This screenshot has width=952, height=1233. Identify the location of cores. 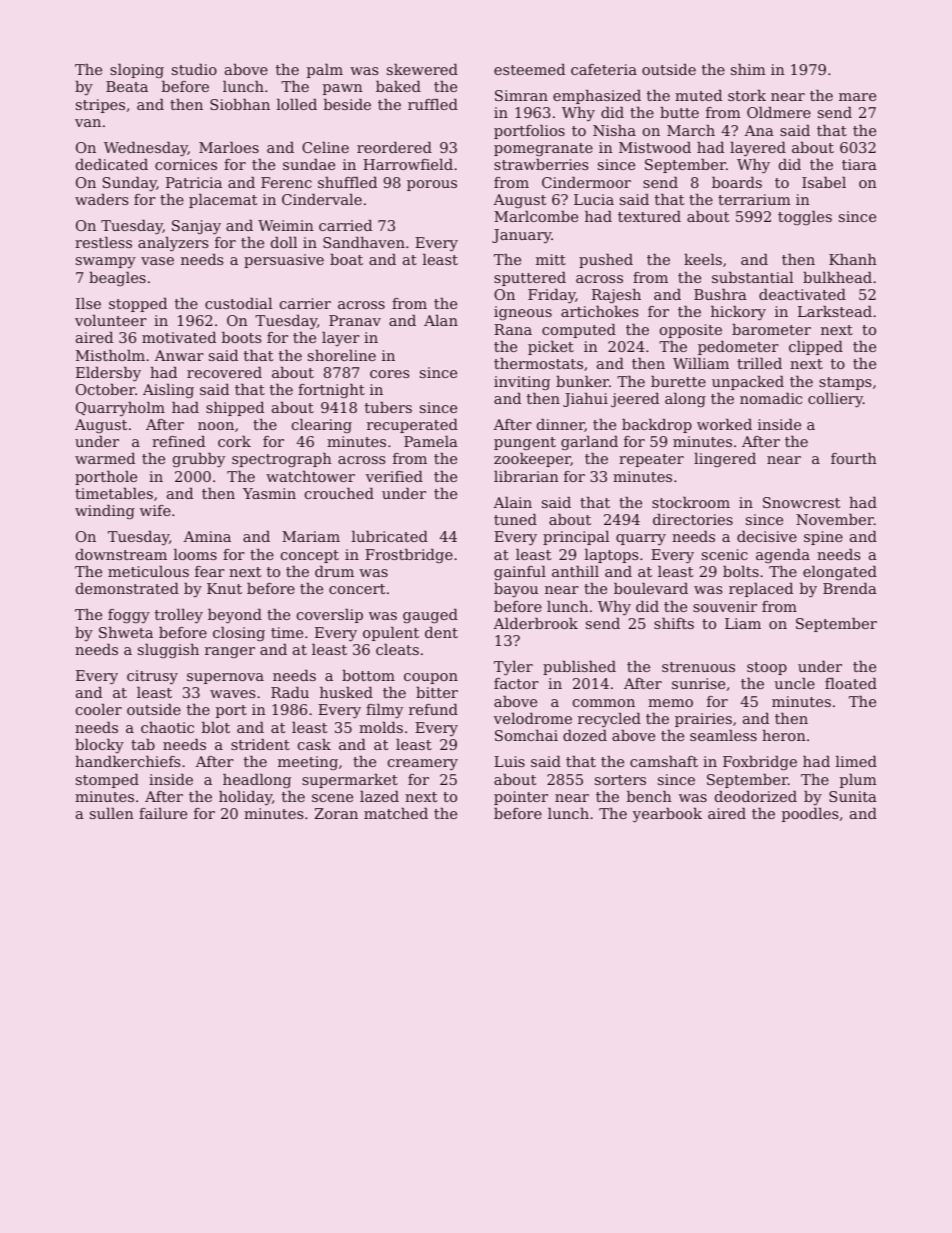
(389, 374).
